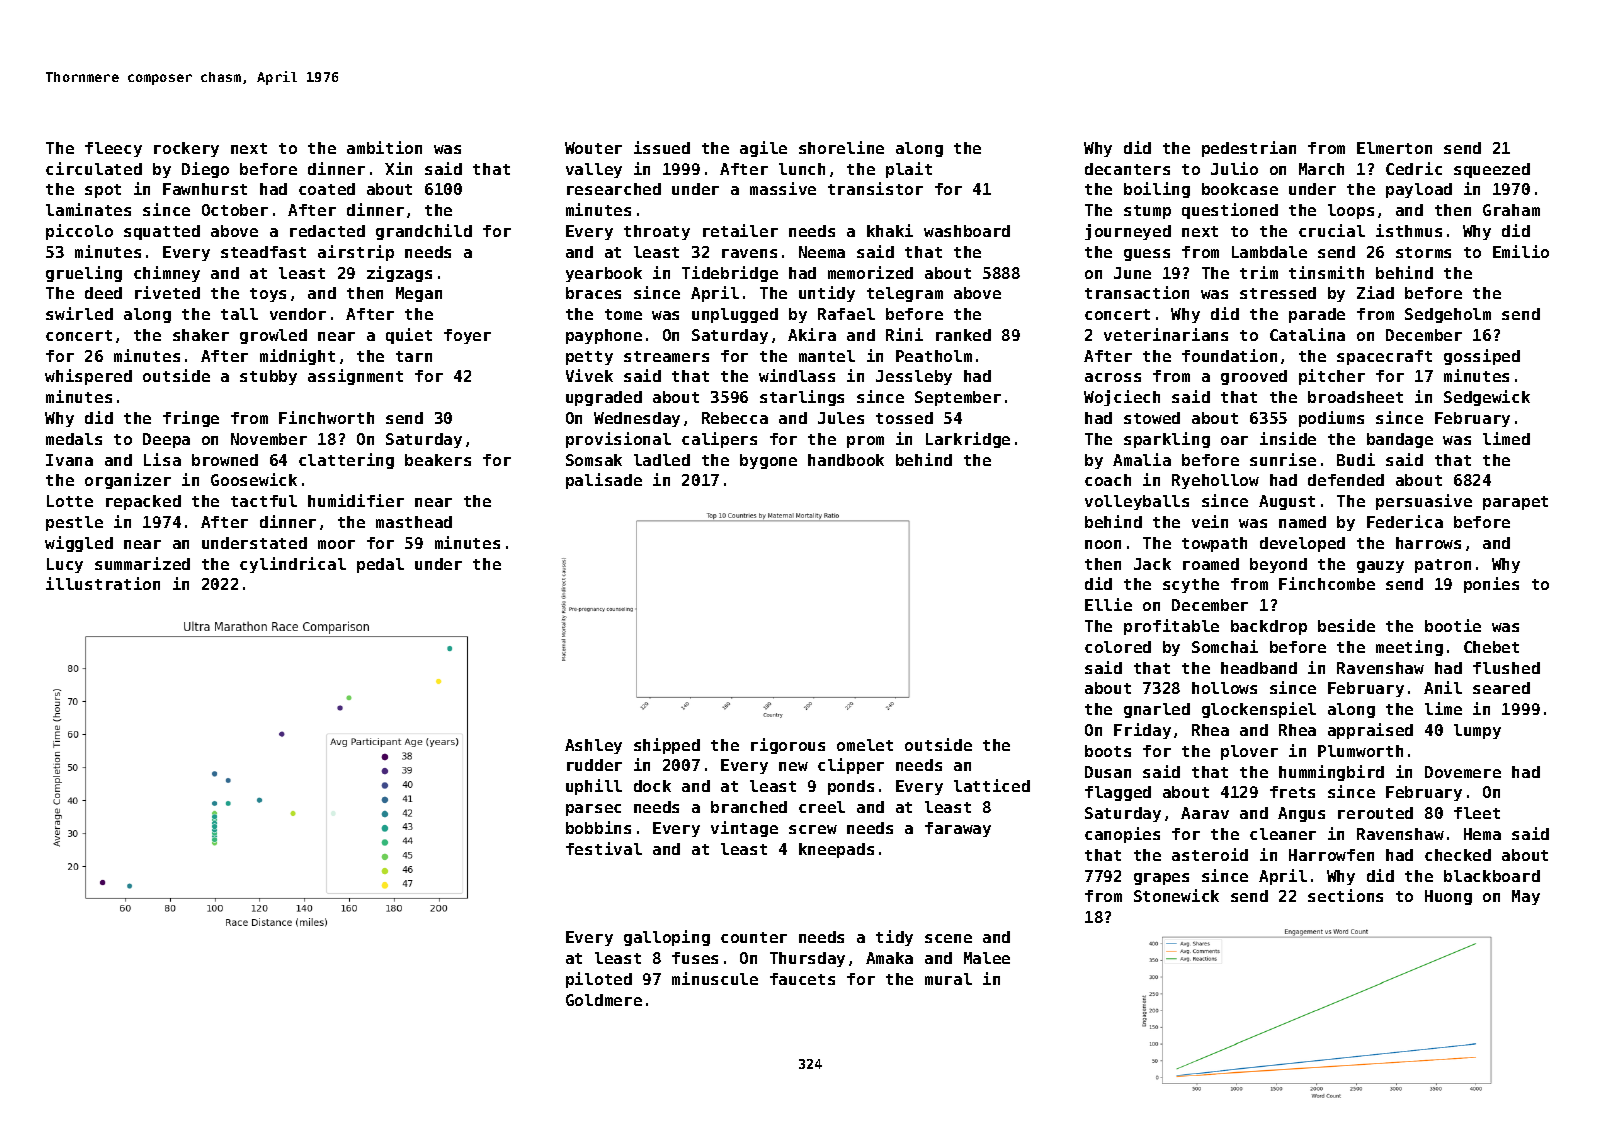  Describe the element at coordinates (128, 481) in the document. I see `organizer` at that location.
